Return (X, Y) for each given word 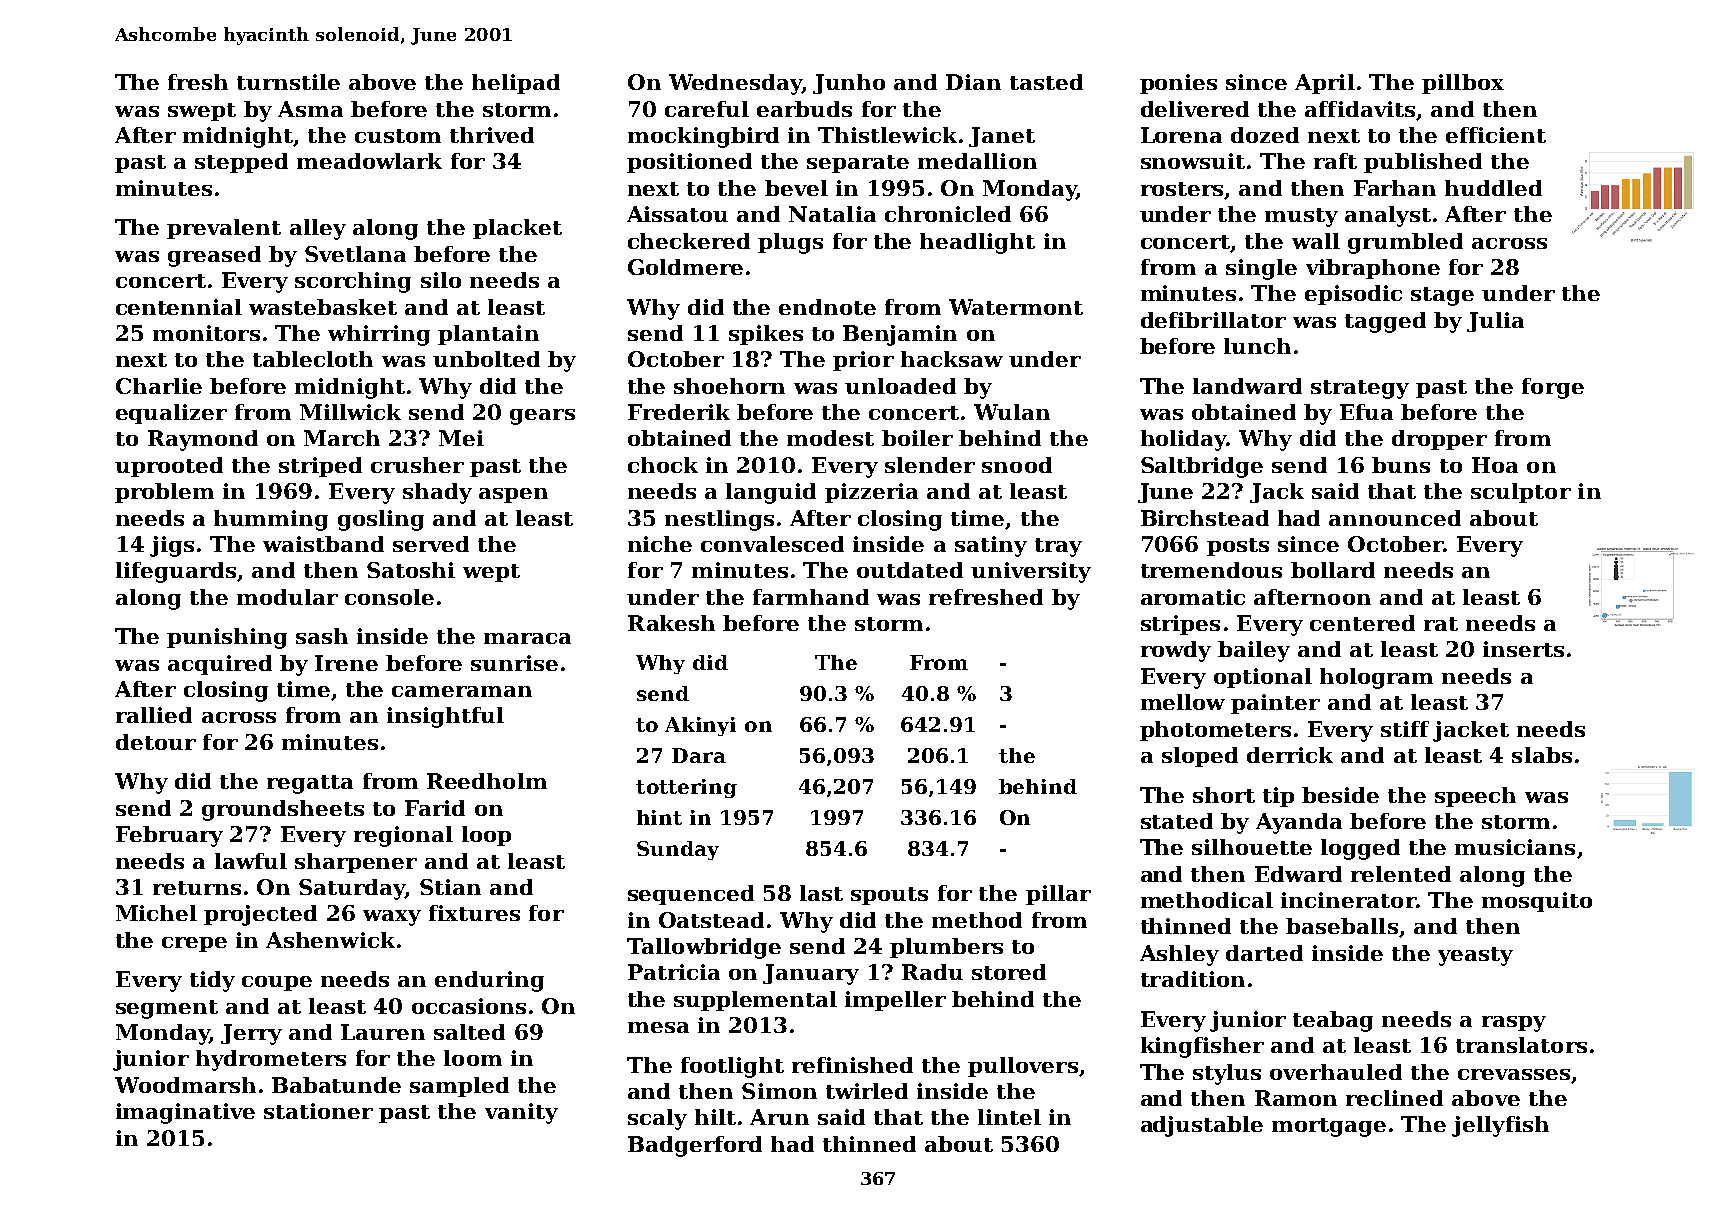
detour (156, 742)
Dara (699, 755)
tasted (1046, 82)
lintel (1009, 1117)
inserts (1523, 649)
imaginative (185, 1113)
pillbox (1463, 84)
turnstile (288, 82)
